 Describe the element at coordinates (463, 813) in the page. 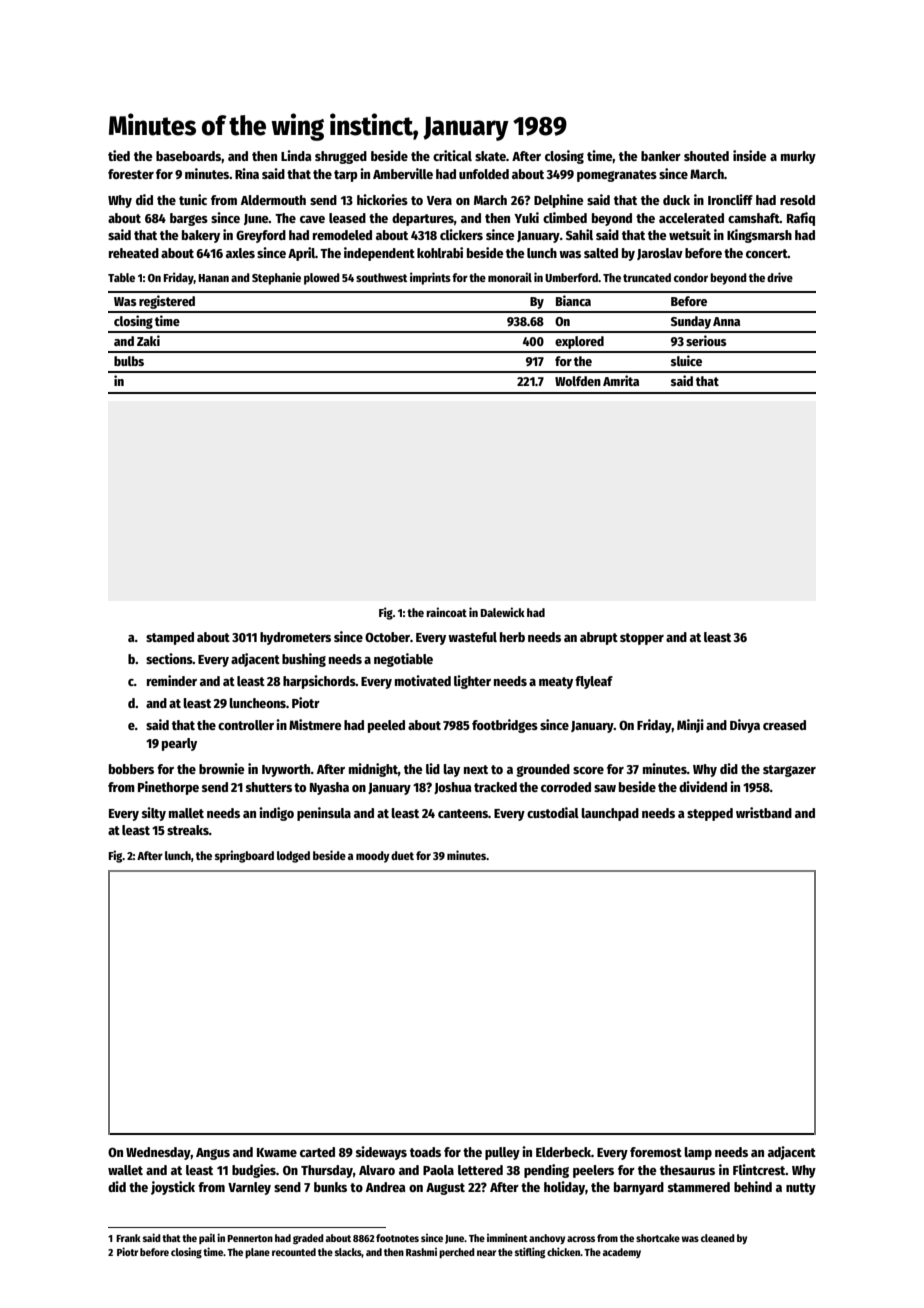

I see `canteens` at that location.
